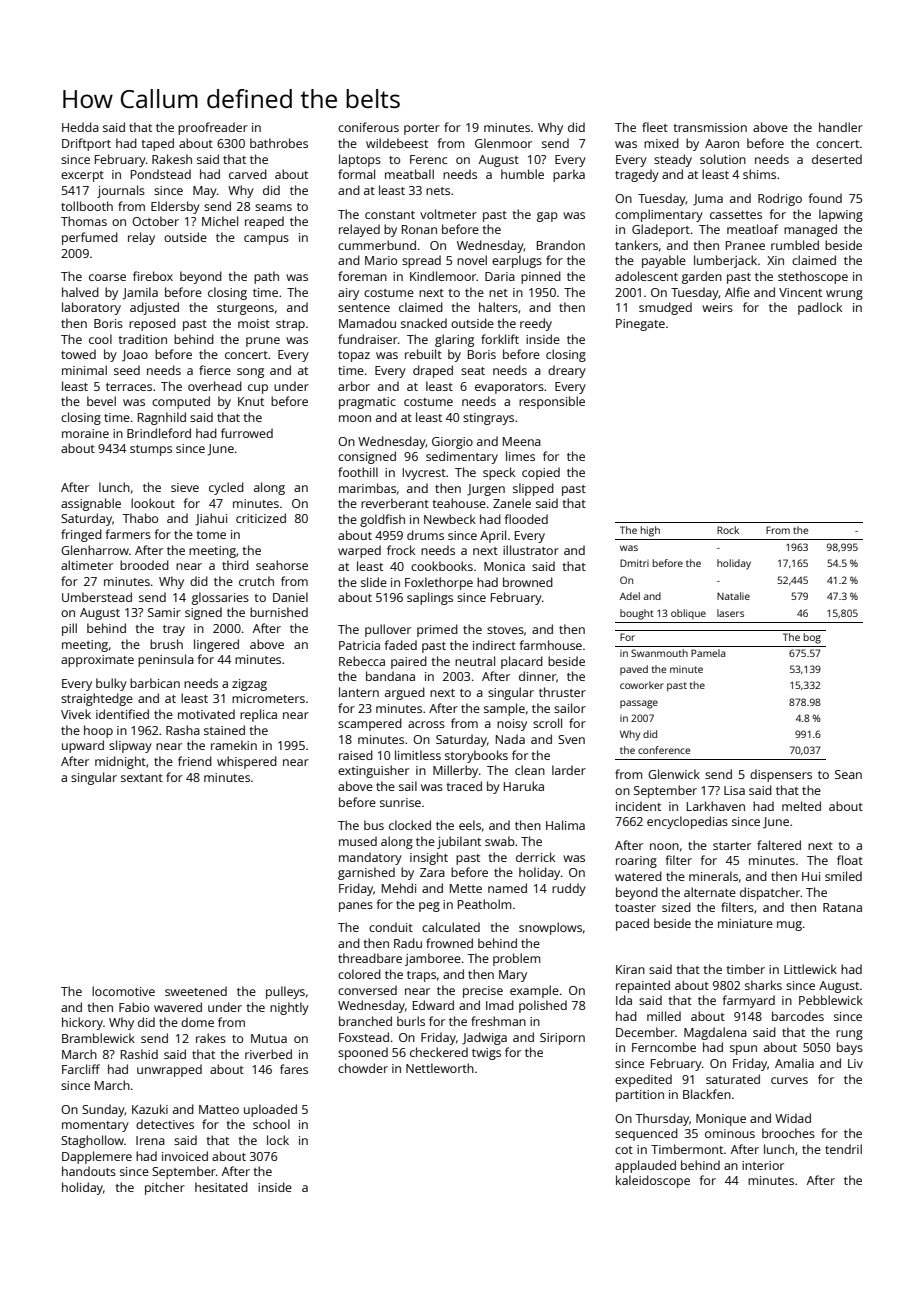 The width and height of the screenshot is (924, 1308). Describe the element at coordinates (464, 786) in the screenshot. I see `traced` at that location.
